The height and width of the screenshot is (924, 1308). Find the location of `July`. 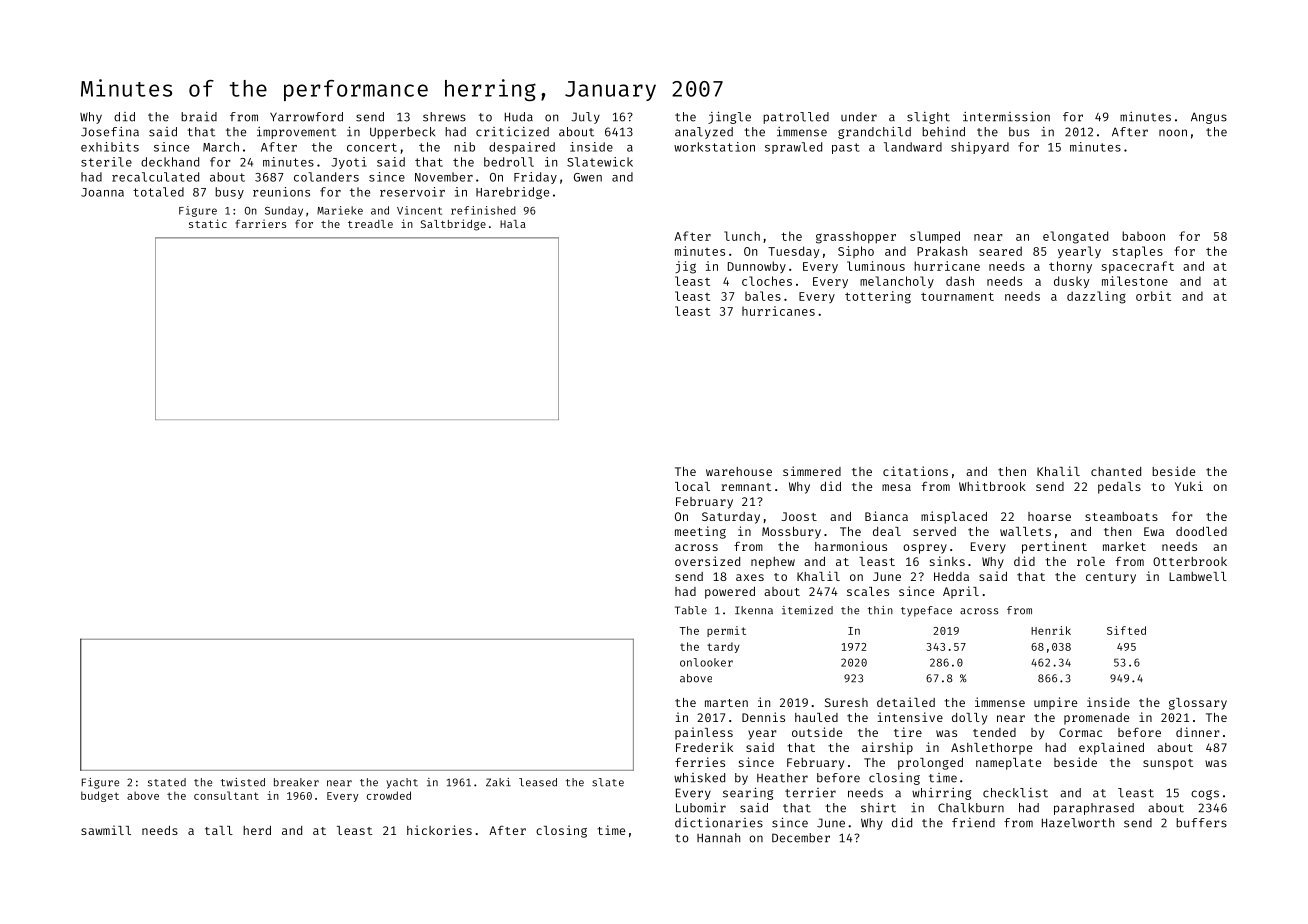

July is located at coordinates (585, 118).
